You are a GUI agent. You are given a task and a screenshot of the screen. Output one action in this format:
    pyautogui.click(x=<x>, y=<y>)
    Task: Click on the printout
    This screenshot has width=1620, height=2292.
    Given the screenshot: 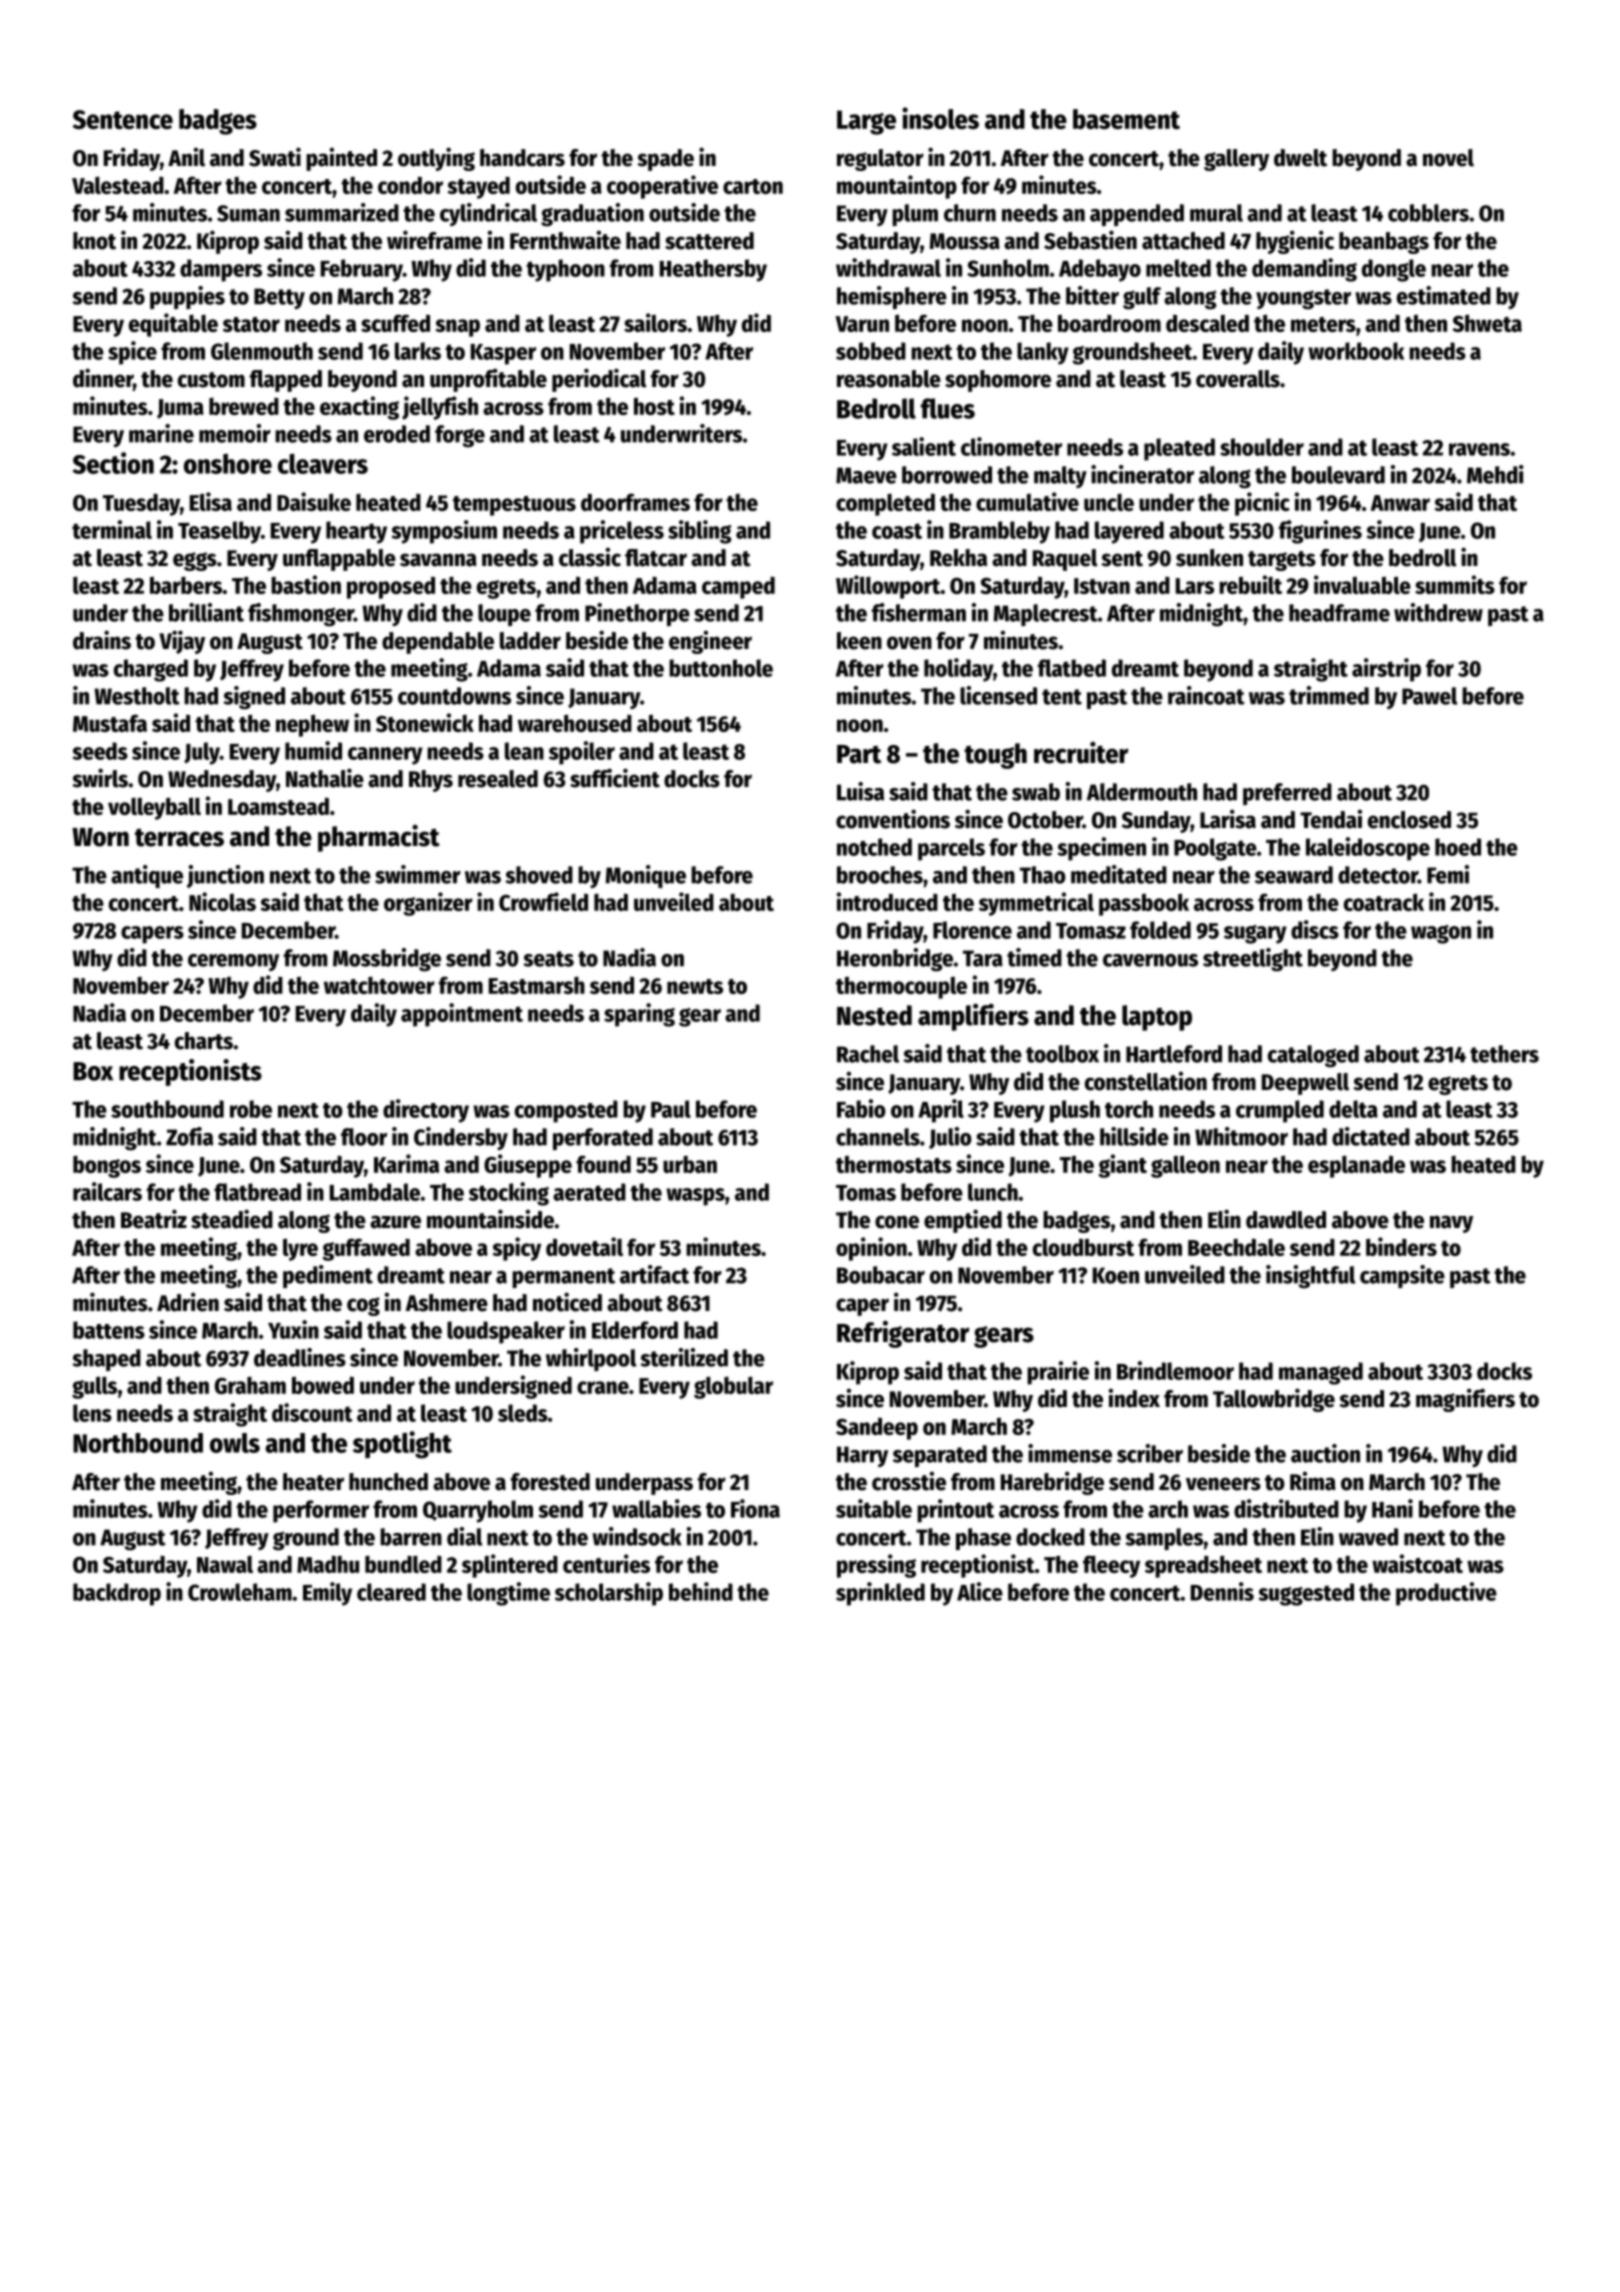 What is the action you would take?
    pyautogui.click(x=955, y=1511)
